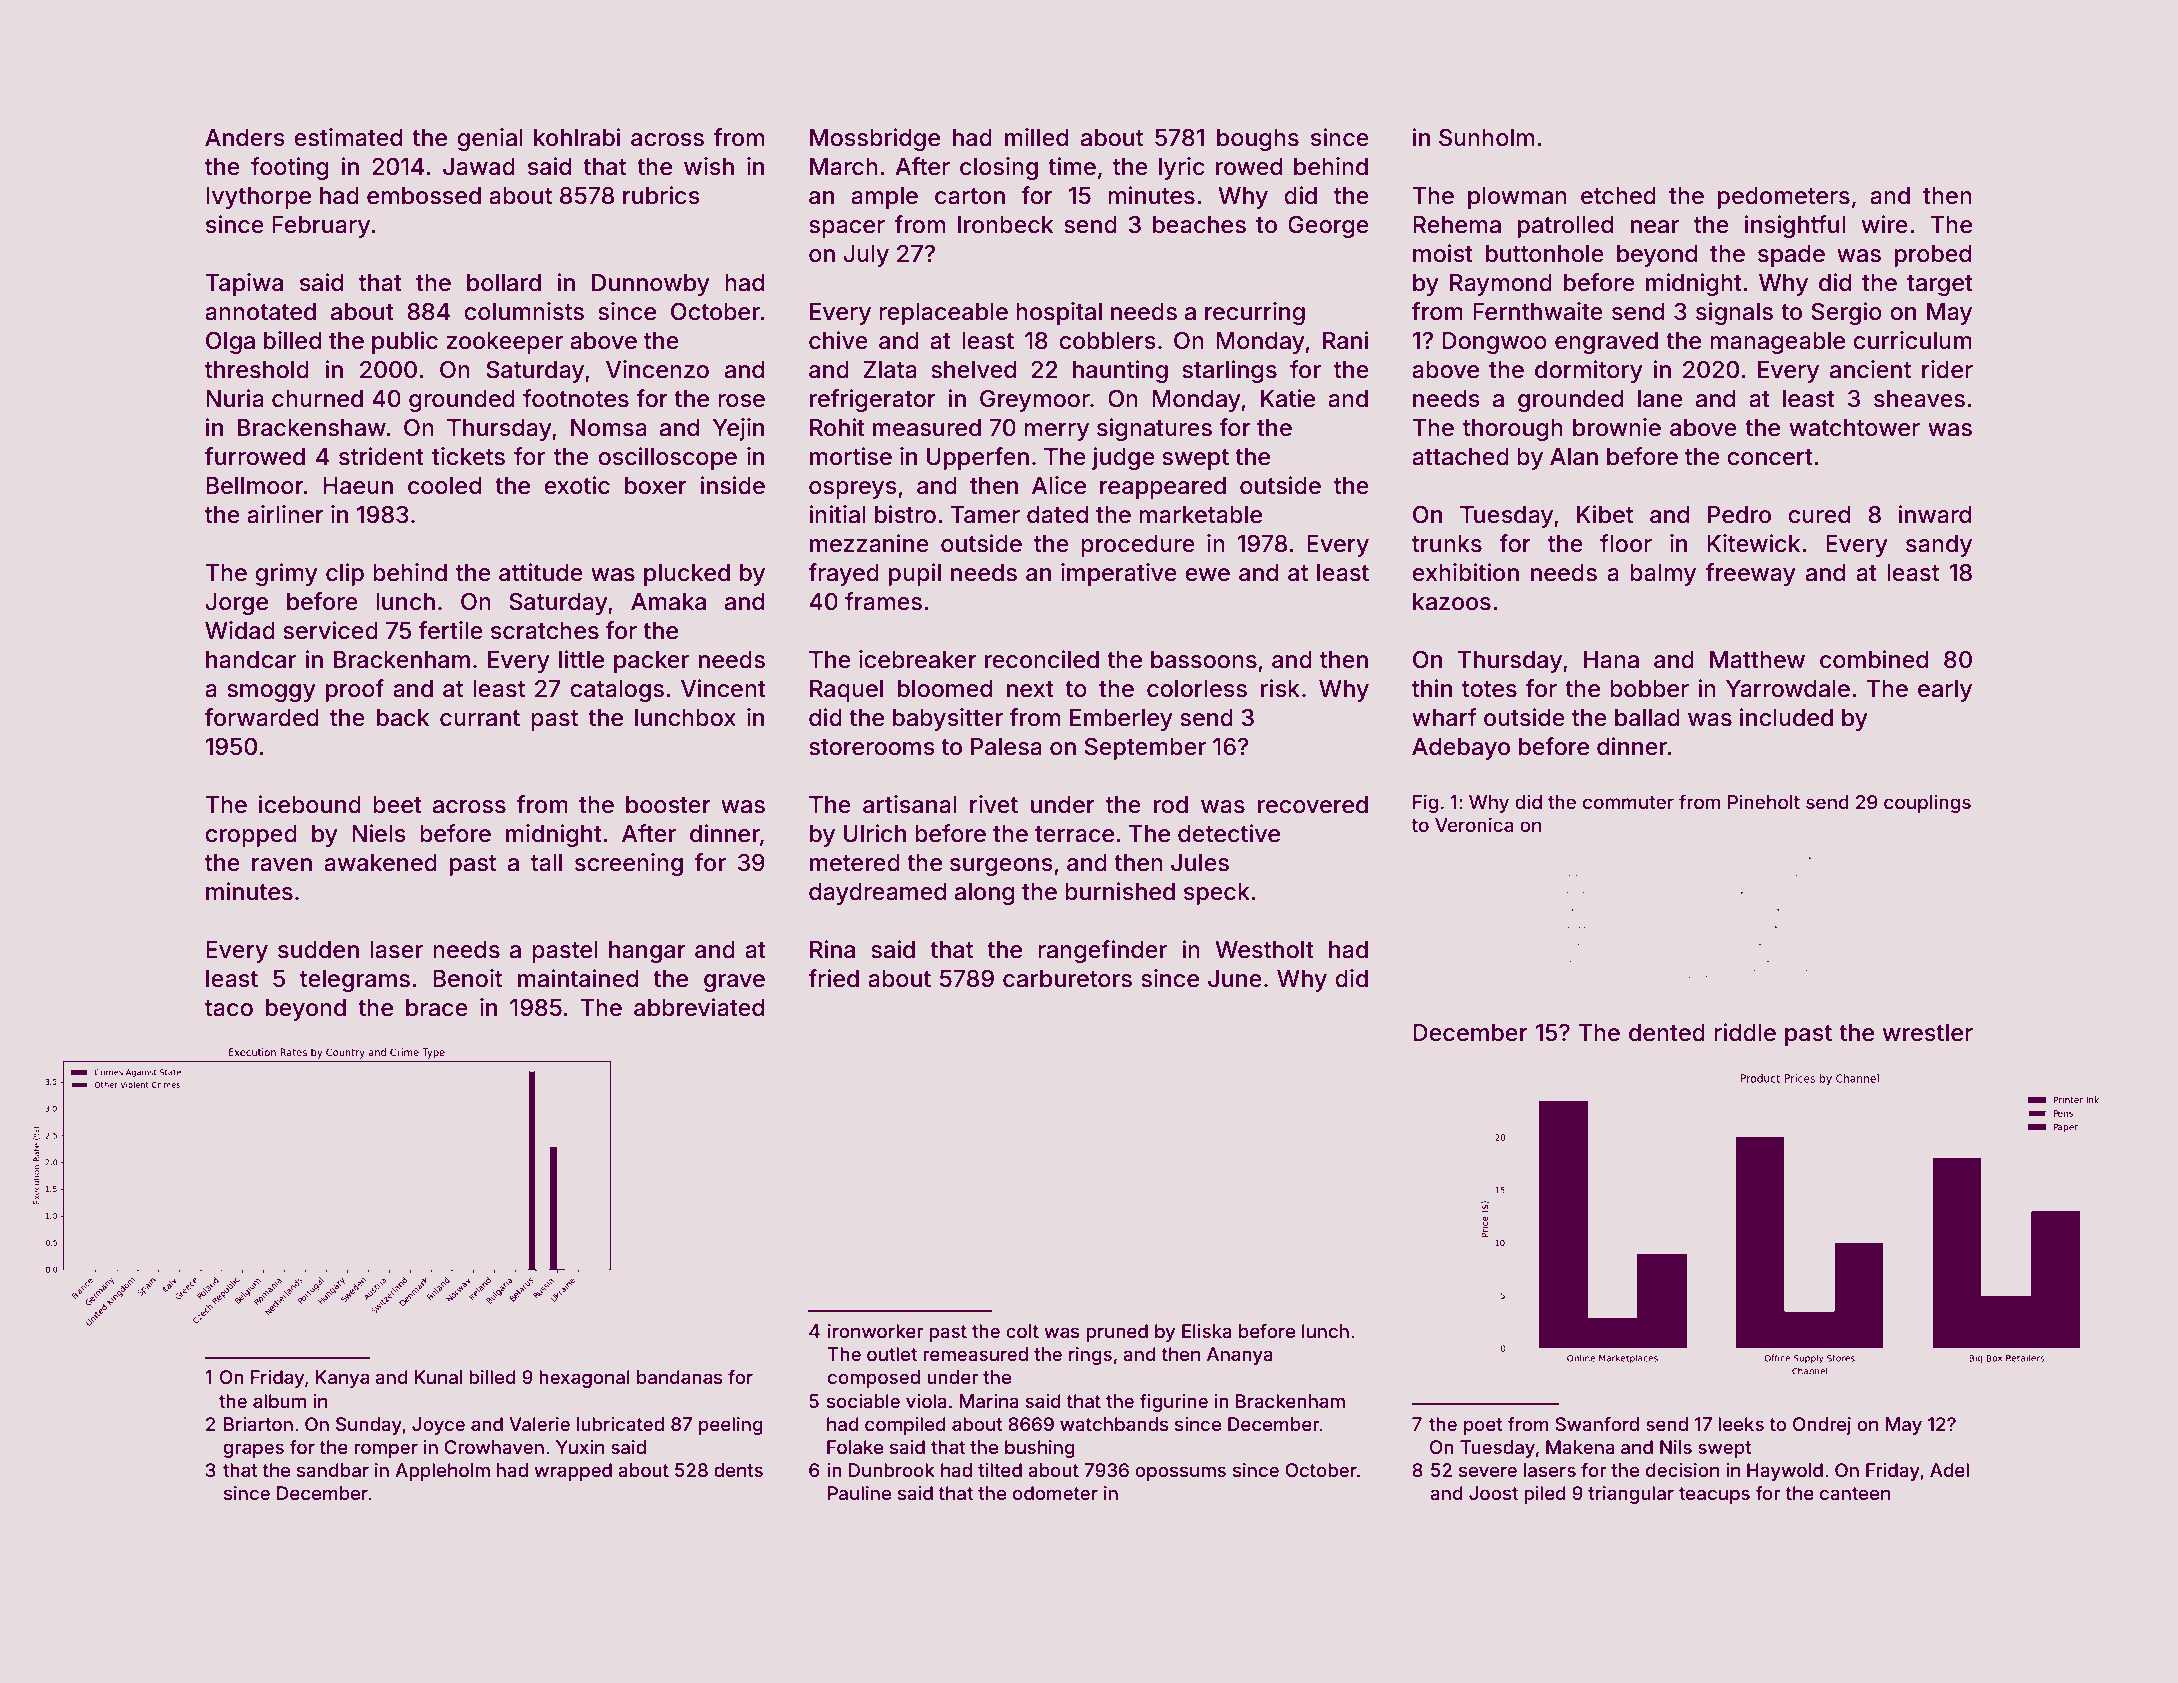 The height and width of the screenshot is (1683, 2178). I want to click on kohlrabi, so click(577, 137).
